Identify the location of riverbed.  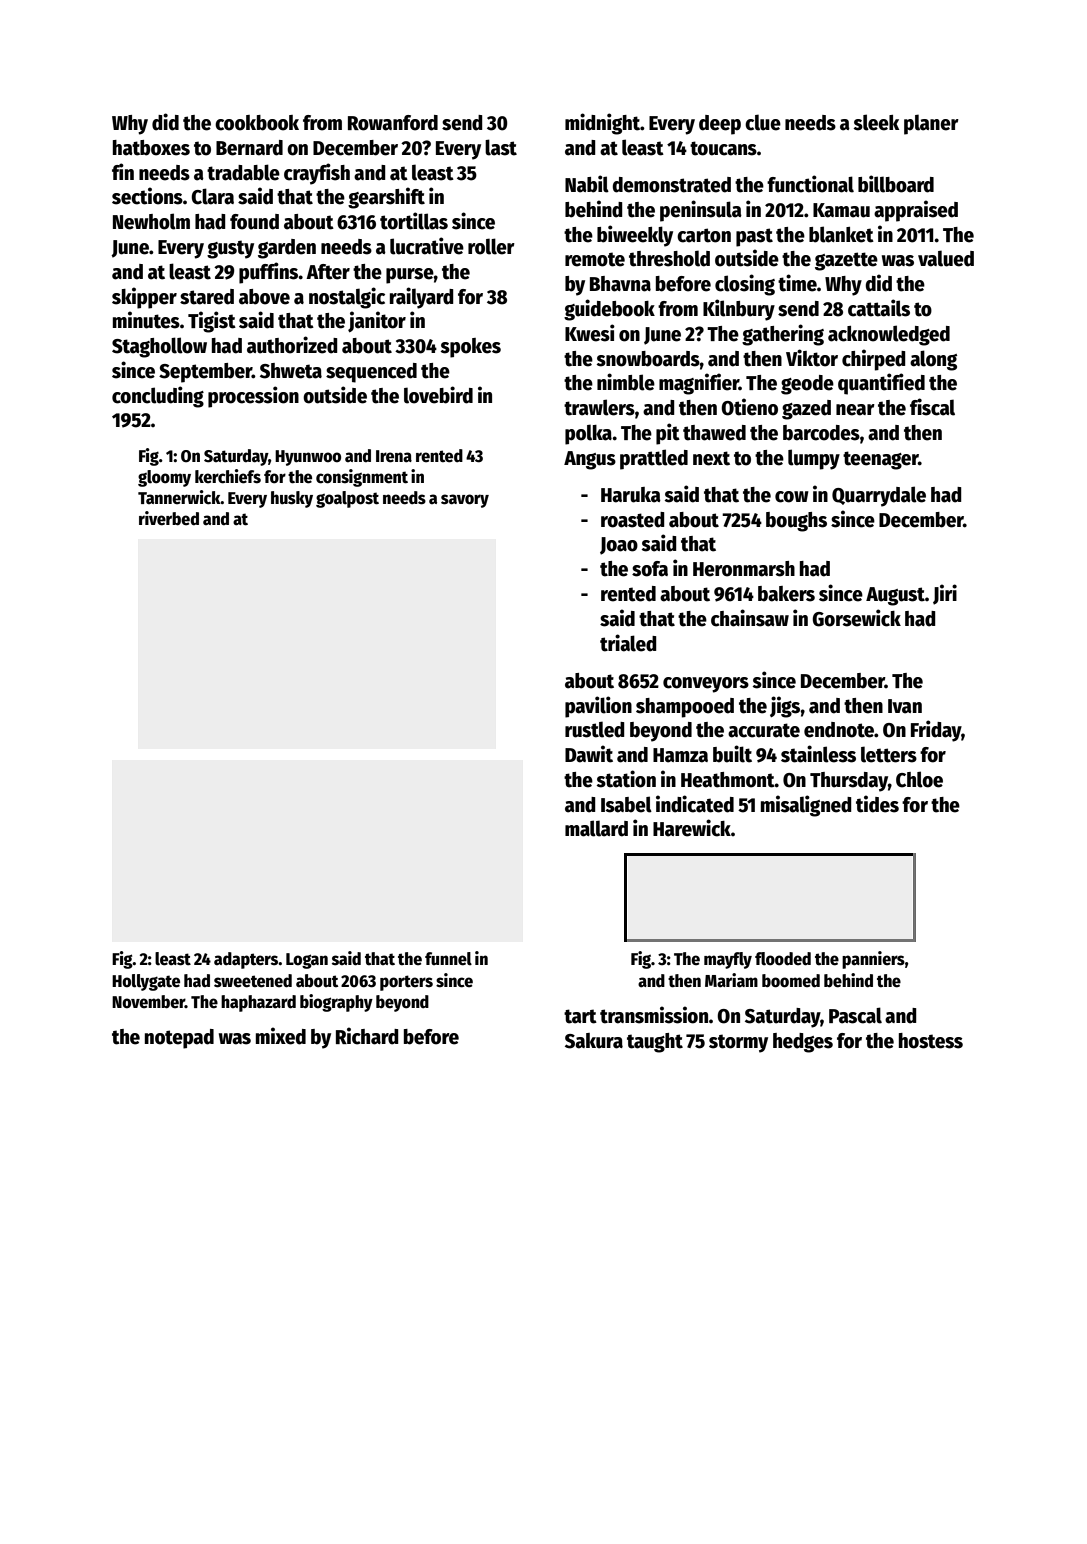
(169, 518).
